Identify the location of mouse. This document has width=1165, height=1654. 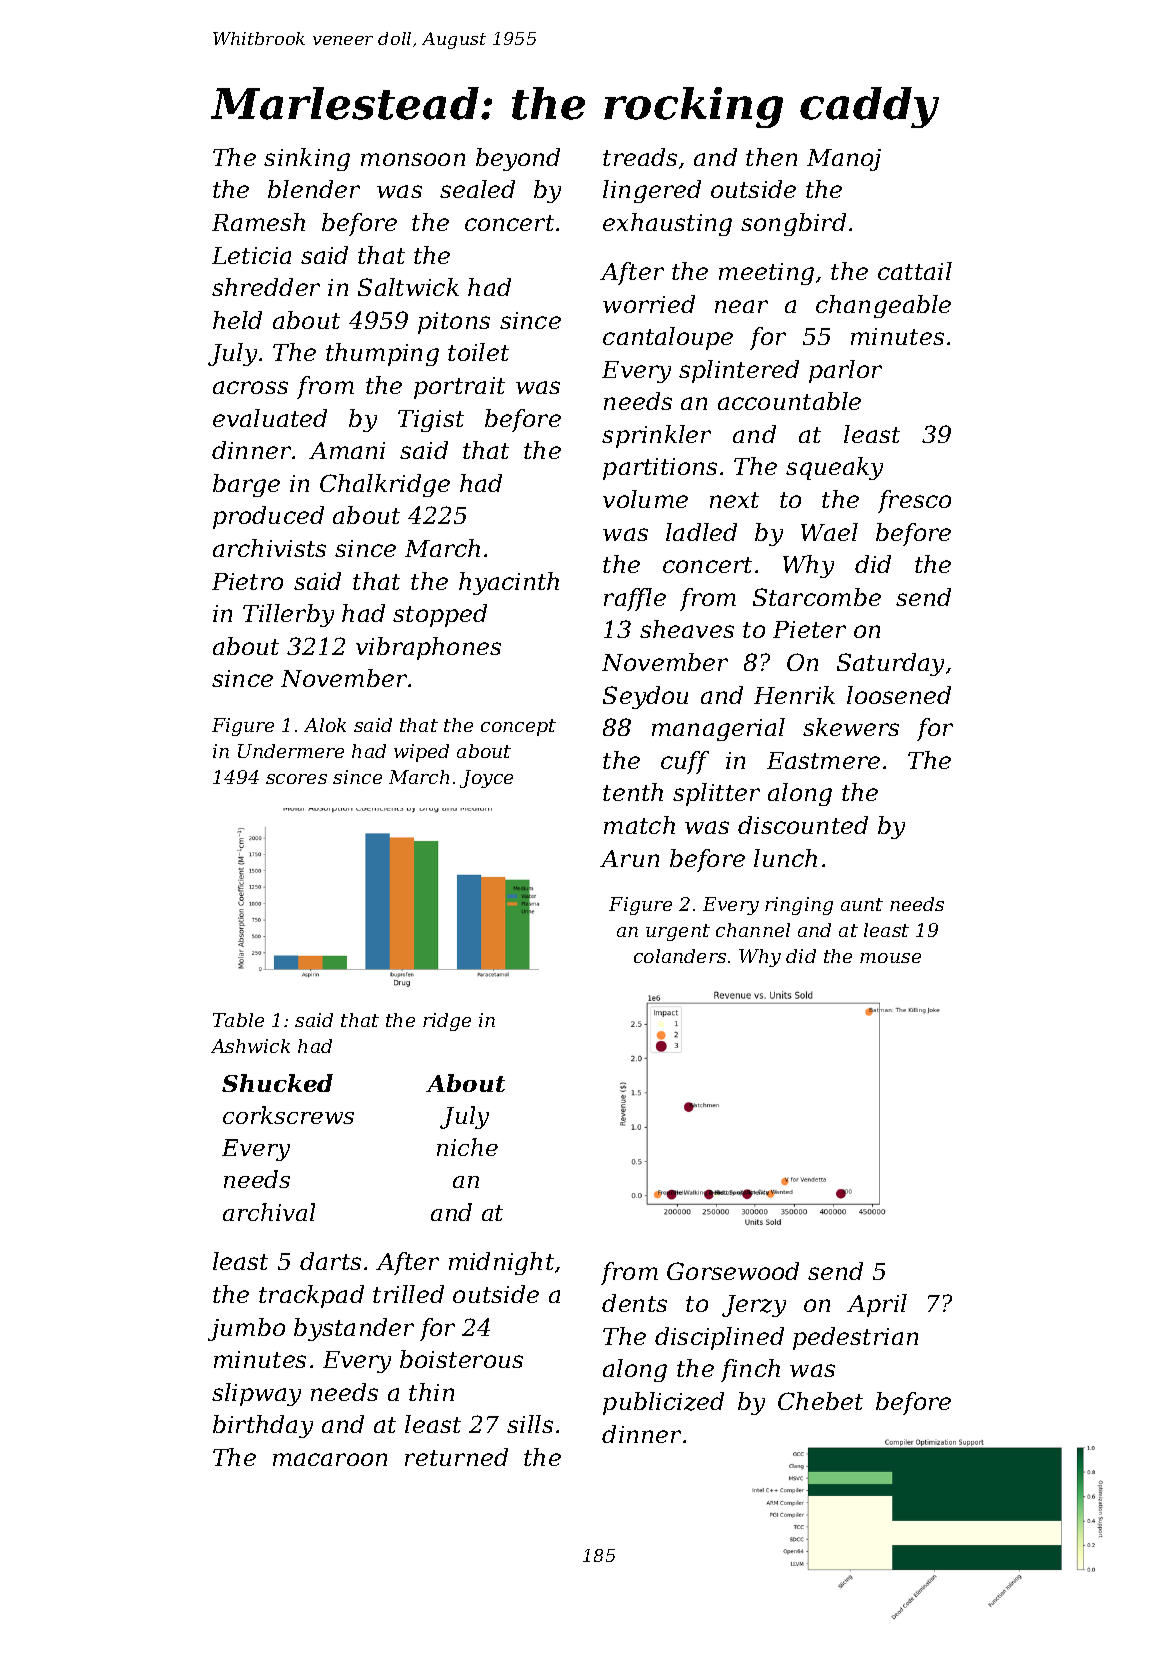
(890, 958).
